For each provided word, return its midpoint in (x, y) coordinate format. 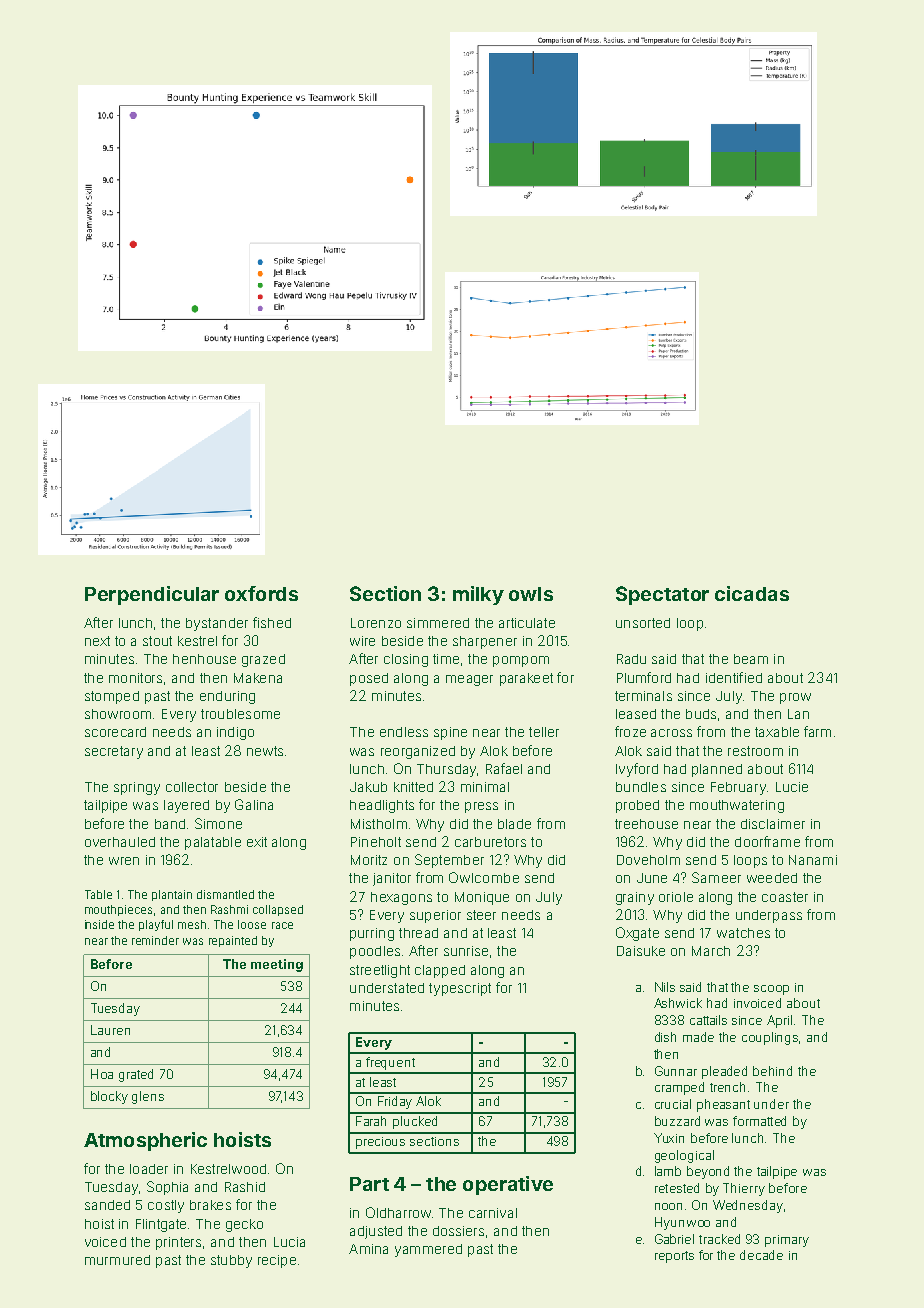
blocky (109, 1097)
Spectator (662, 595)
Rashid (245, 1187)
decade (761, 1255)
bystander (217, 624)
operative (508, 1185)
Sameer (716, 877)
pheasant (723, 1105)
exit (257, 842)
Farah (371, 1121)
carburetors (490, 842)
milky (478, 595)
